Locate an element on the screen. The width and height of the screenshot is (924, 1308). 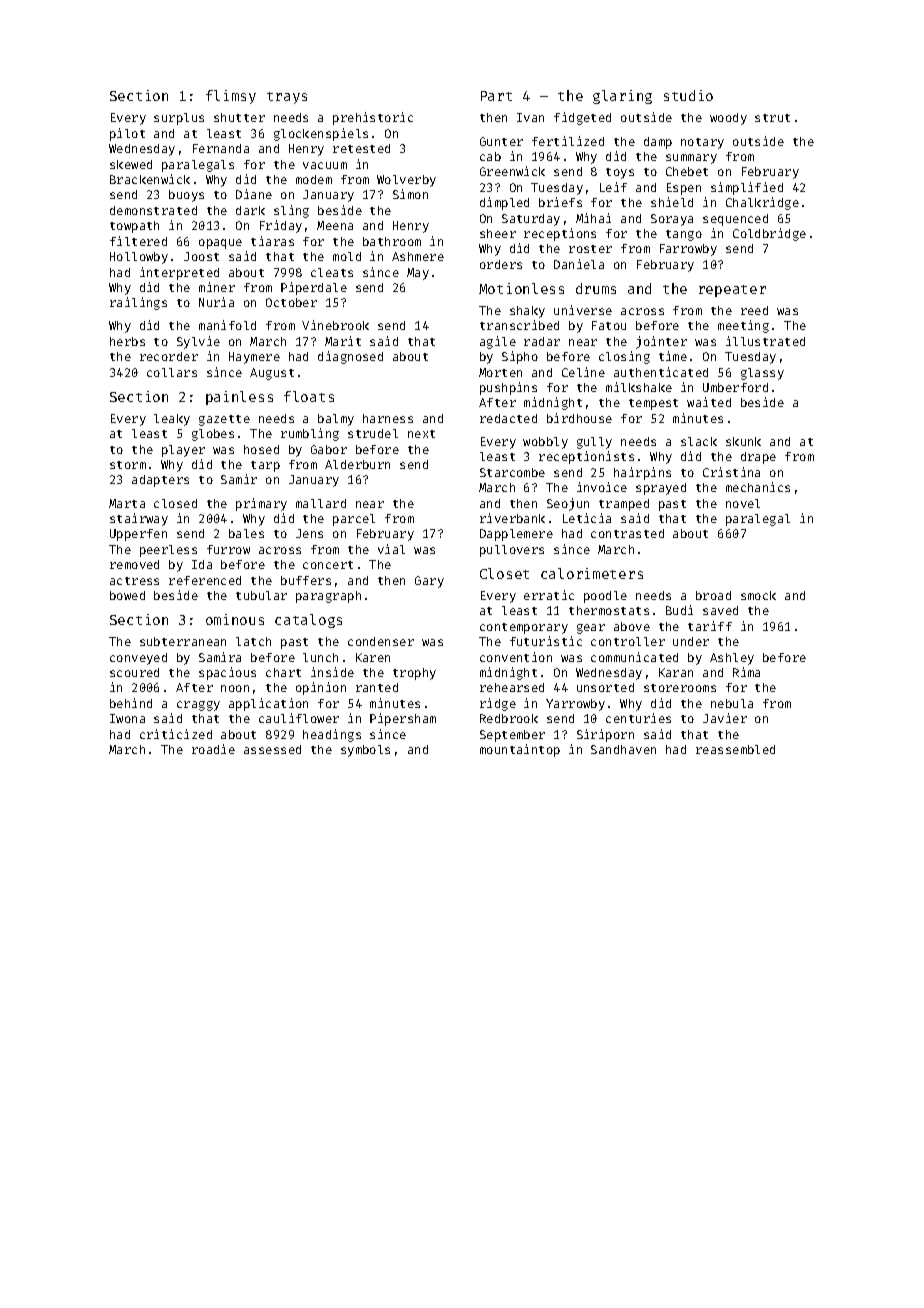
gear is located at coordinates (591, 629).
